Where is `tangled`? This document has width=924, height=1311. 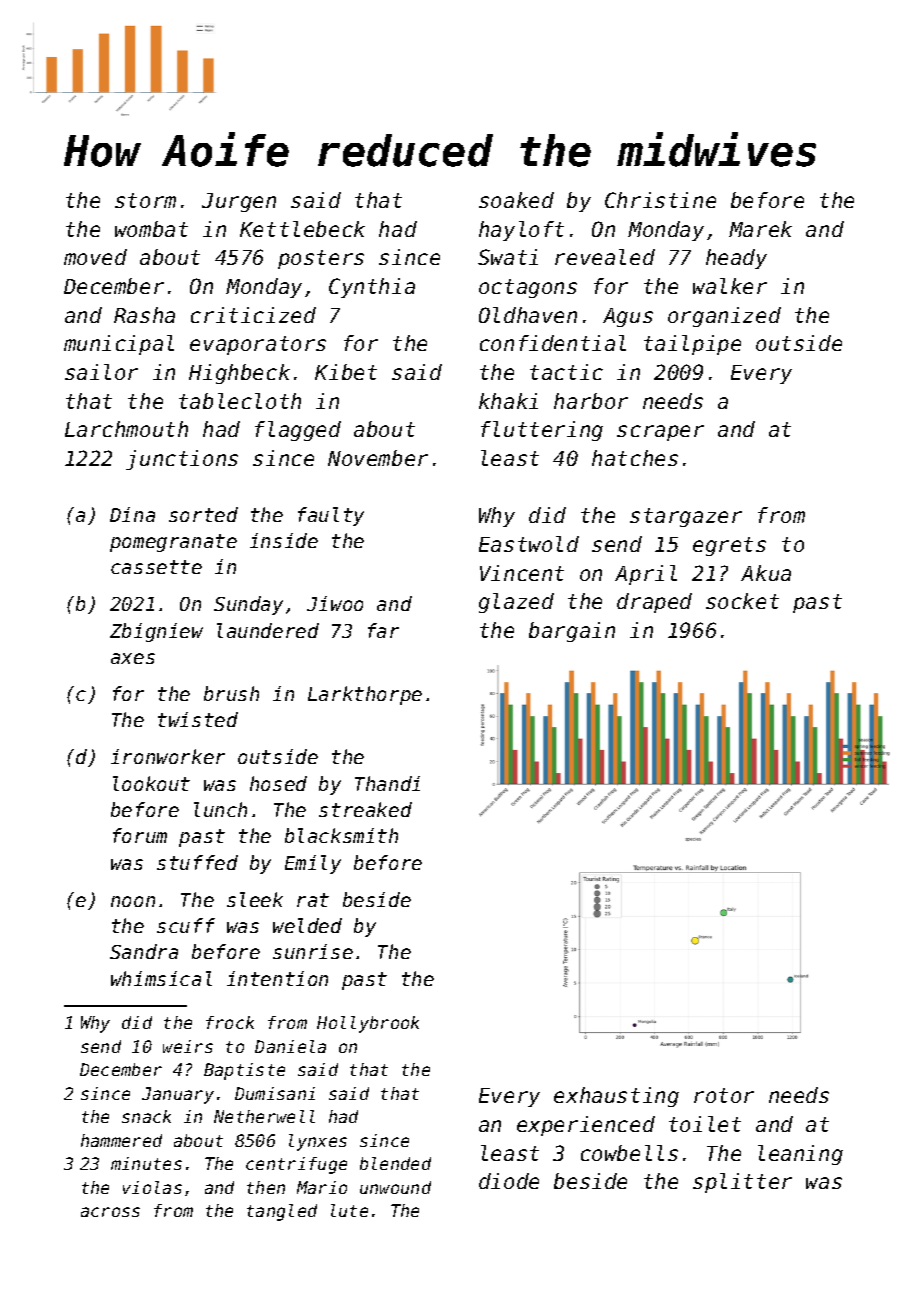
tangled is located at coordinates (282, 1212).
